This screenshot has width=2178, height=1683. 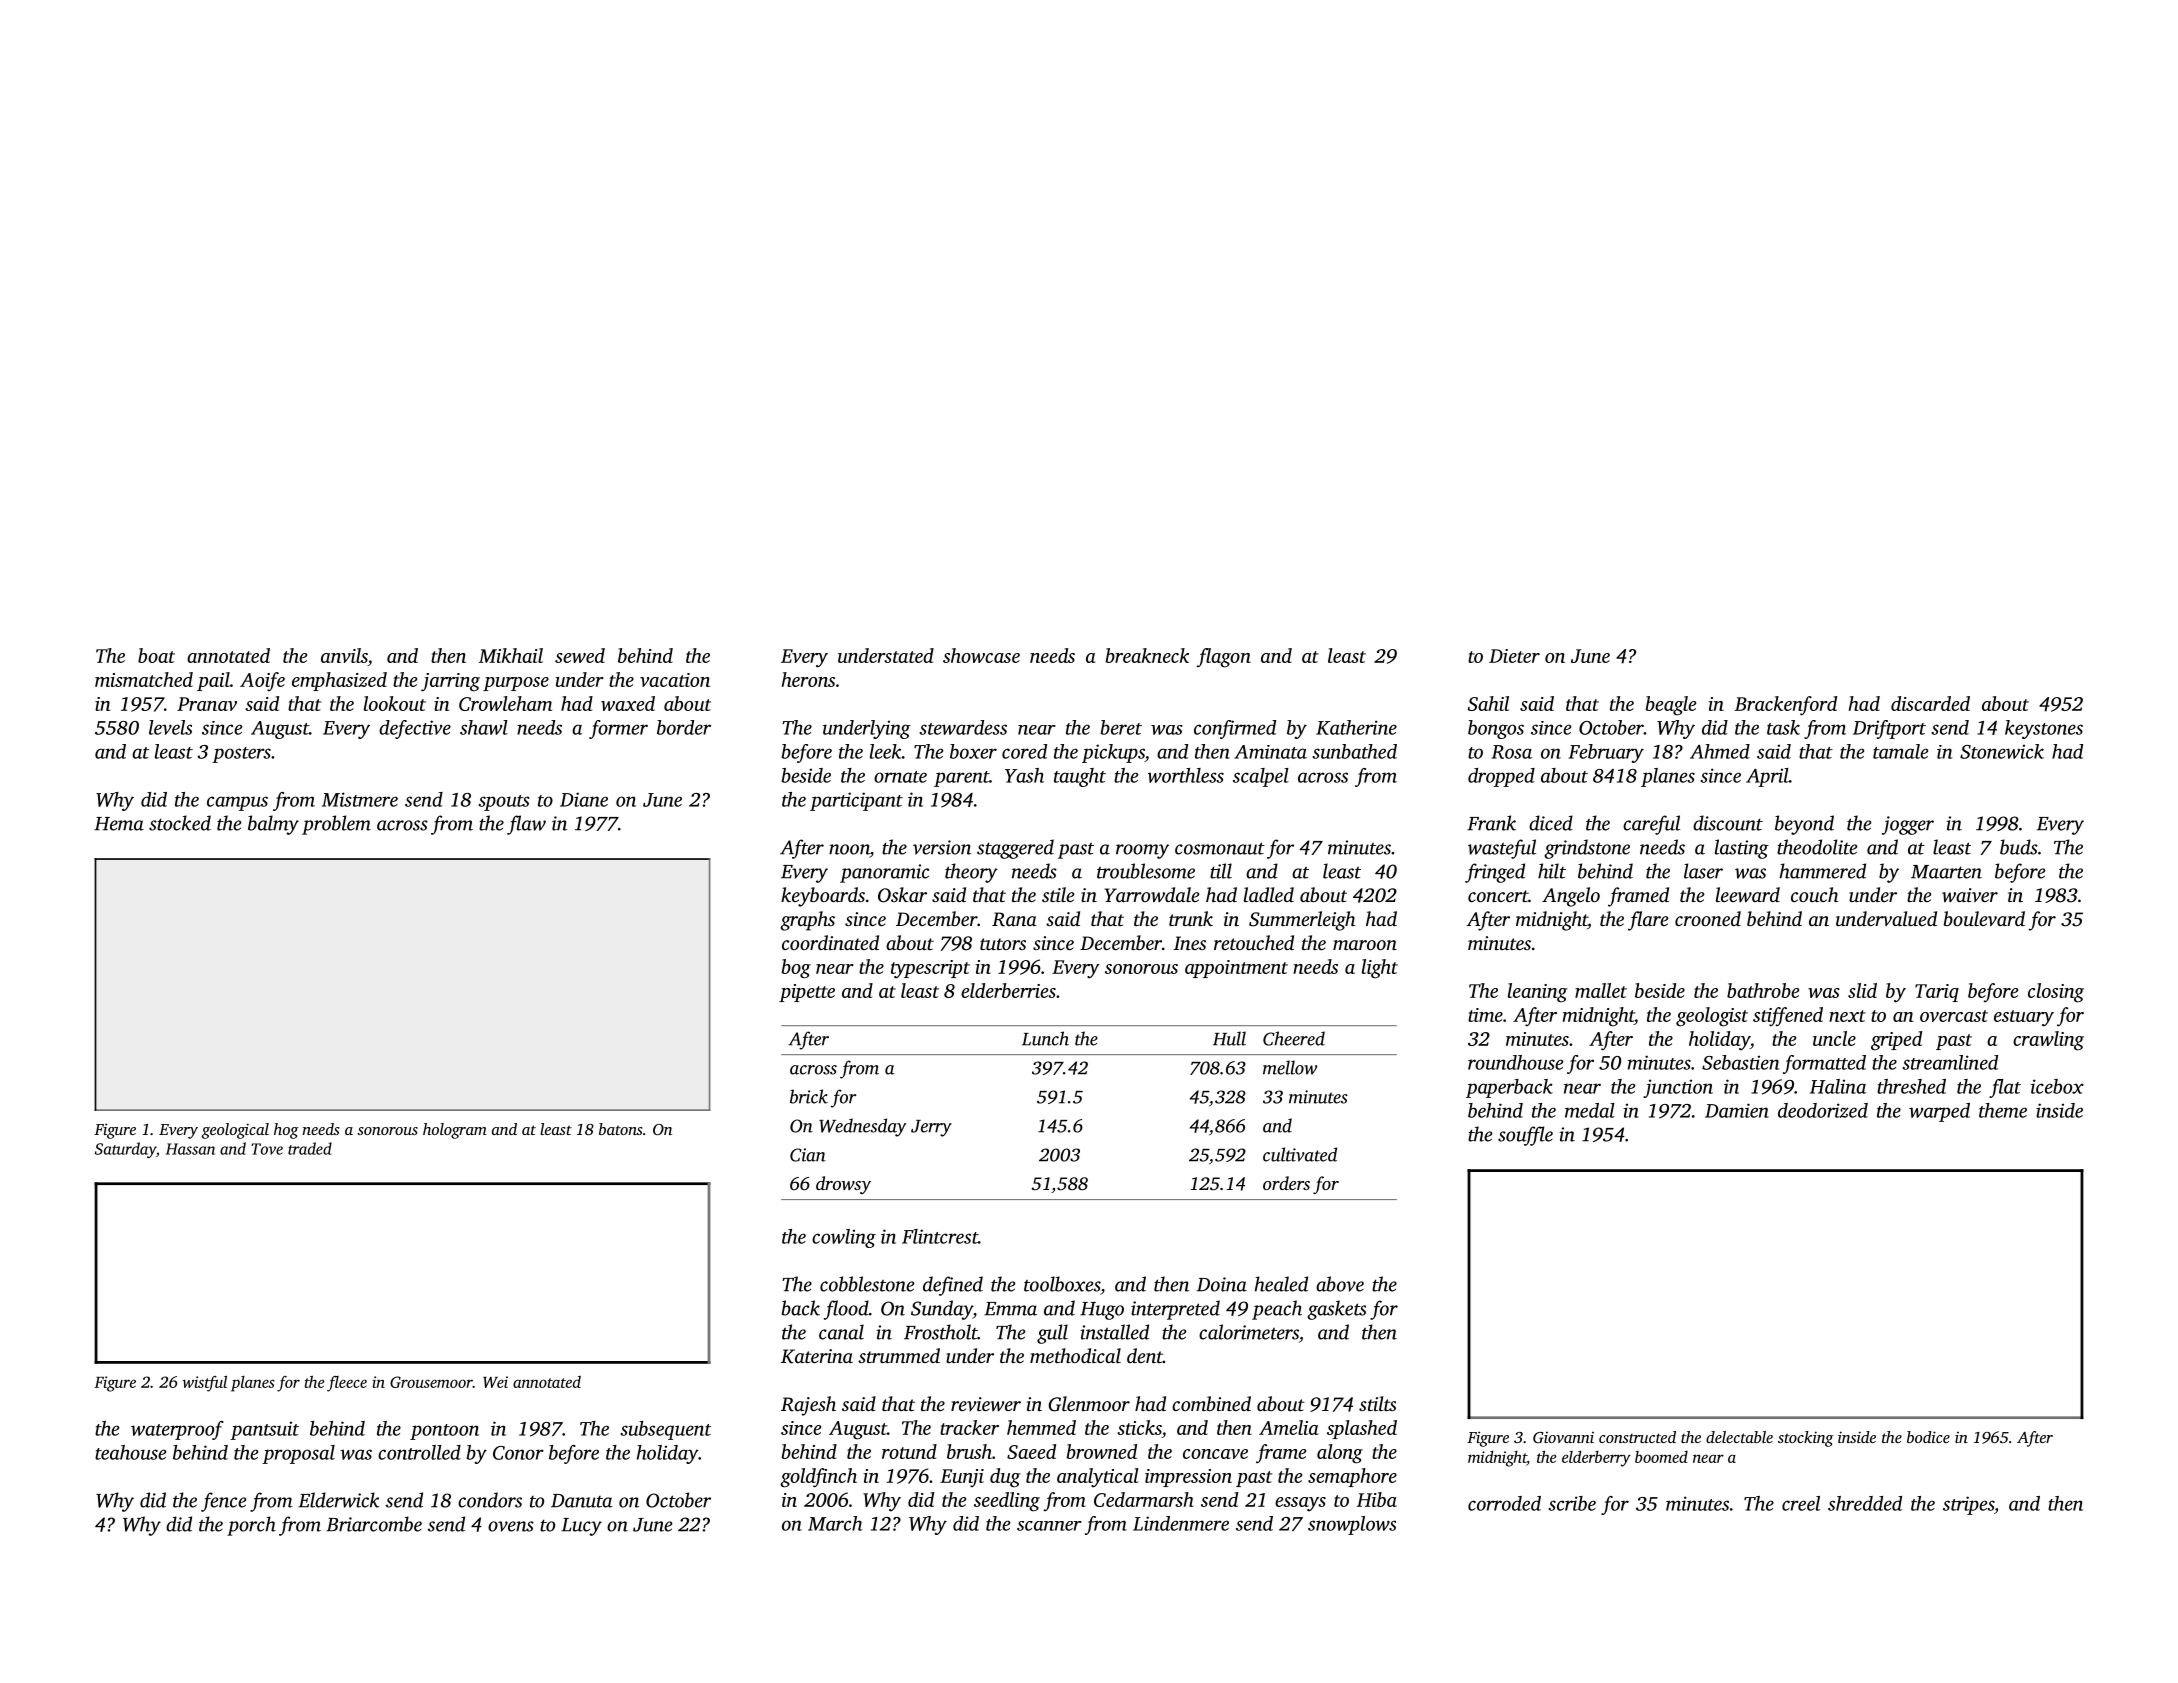 What do you see at coordinates (580, 655) in the screenshot?
I see `sewed` at bounding box center [580, 655].
